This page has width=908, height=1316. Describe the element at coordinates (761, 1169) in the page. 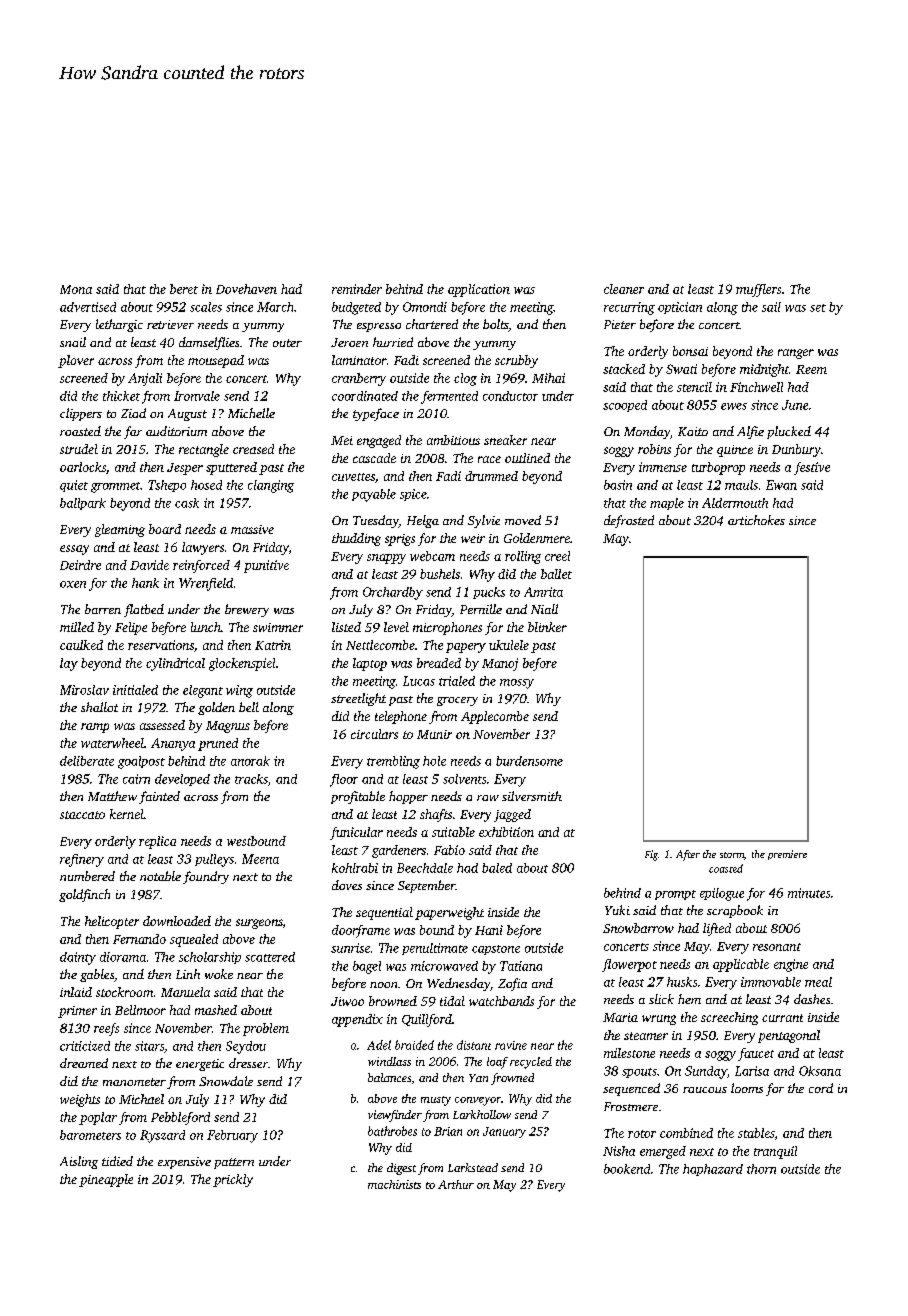

I see `thorn` at that location.
